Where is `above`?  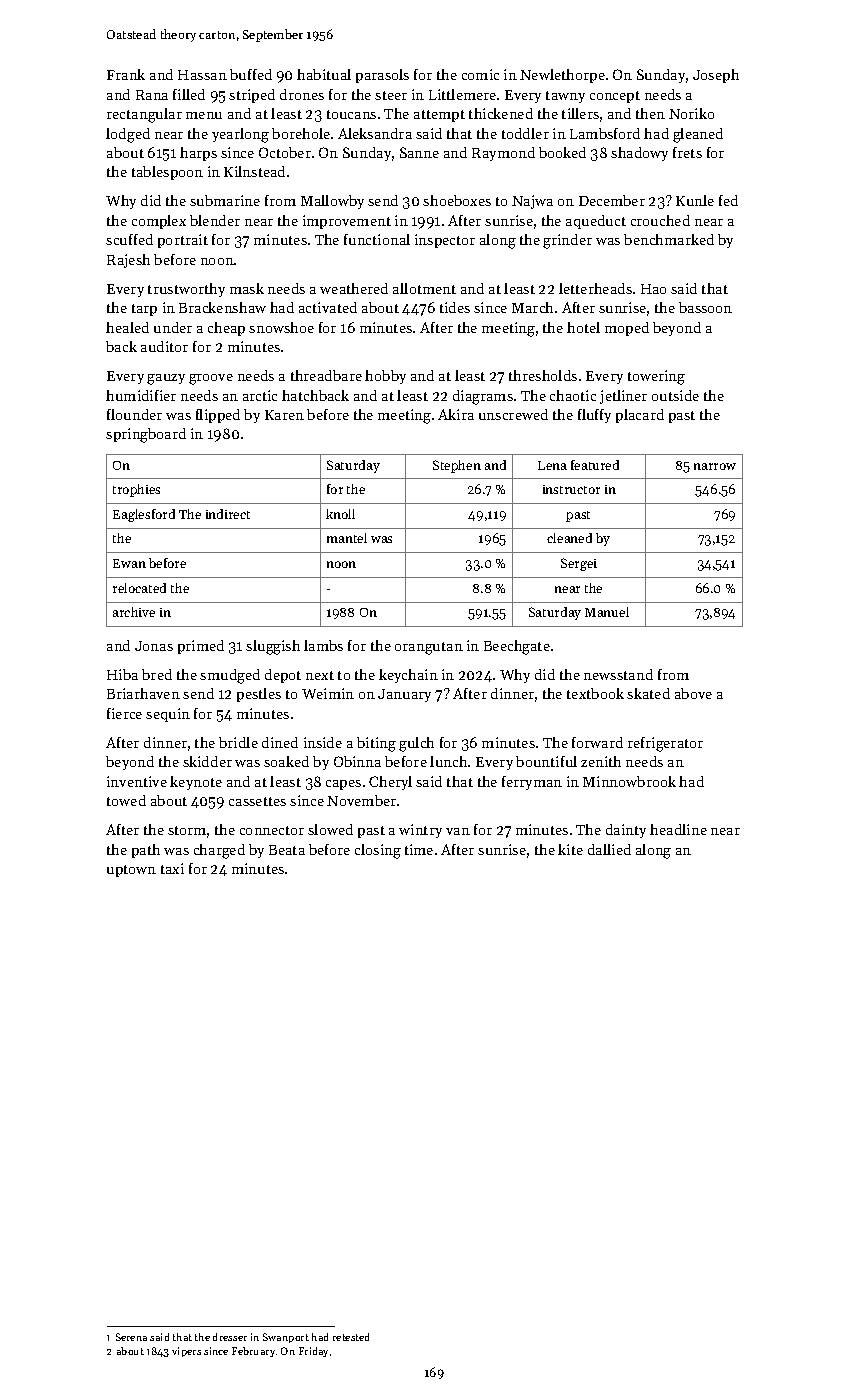 above is located at coordinates (693, 693).
